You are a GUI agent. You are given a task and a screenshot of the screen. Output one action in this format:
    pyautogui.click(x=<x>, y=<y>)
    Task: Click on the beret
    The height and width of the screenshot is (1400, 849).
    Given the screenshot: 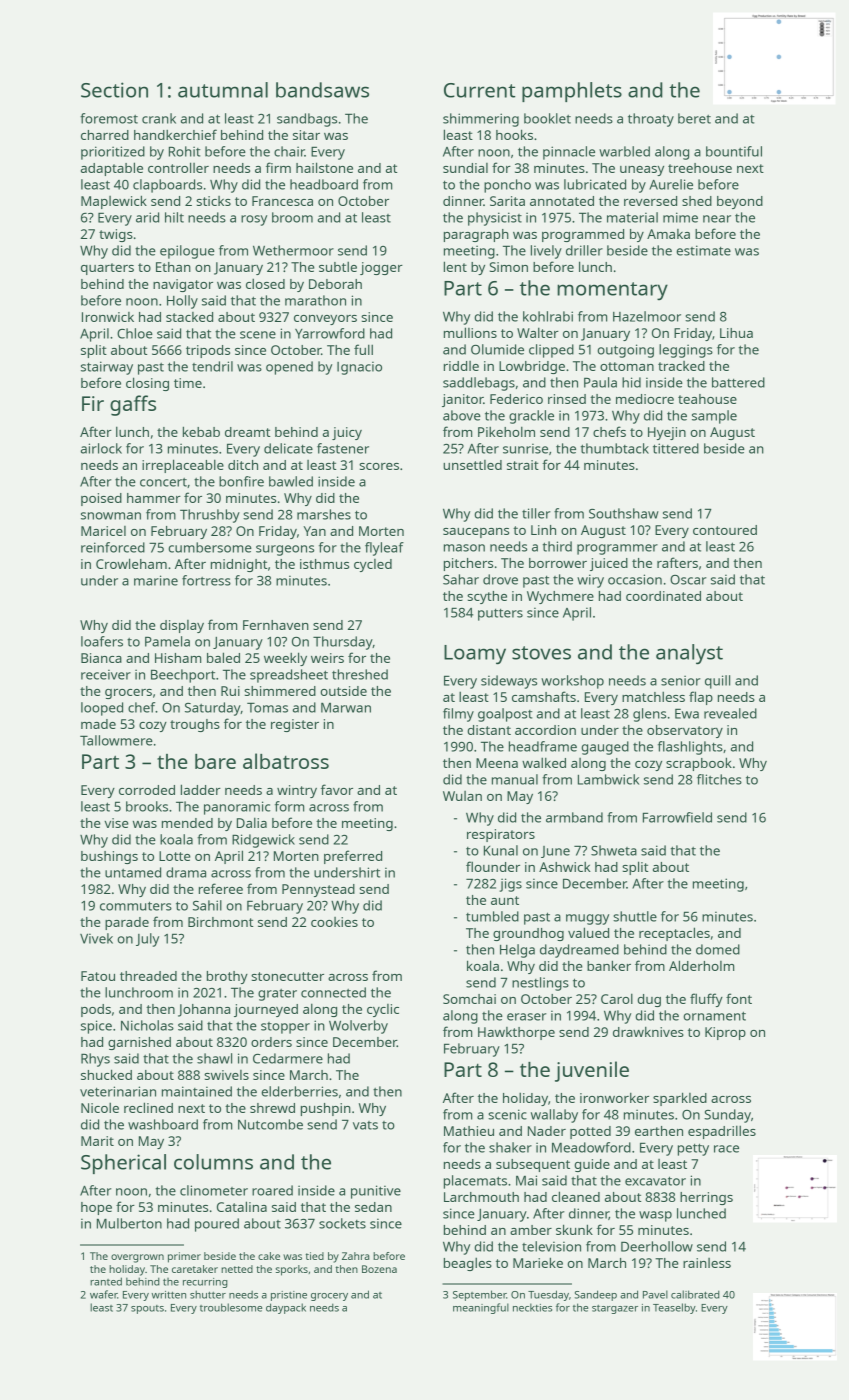 What is the action you would take?
    pyautogui.click(x=694, y=118)
